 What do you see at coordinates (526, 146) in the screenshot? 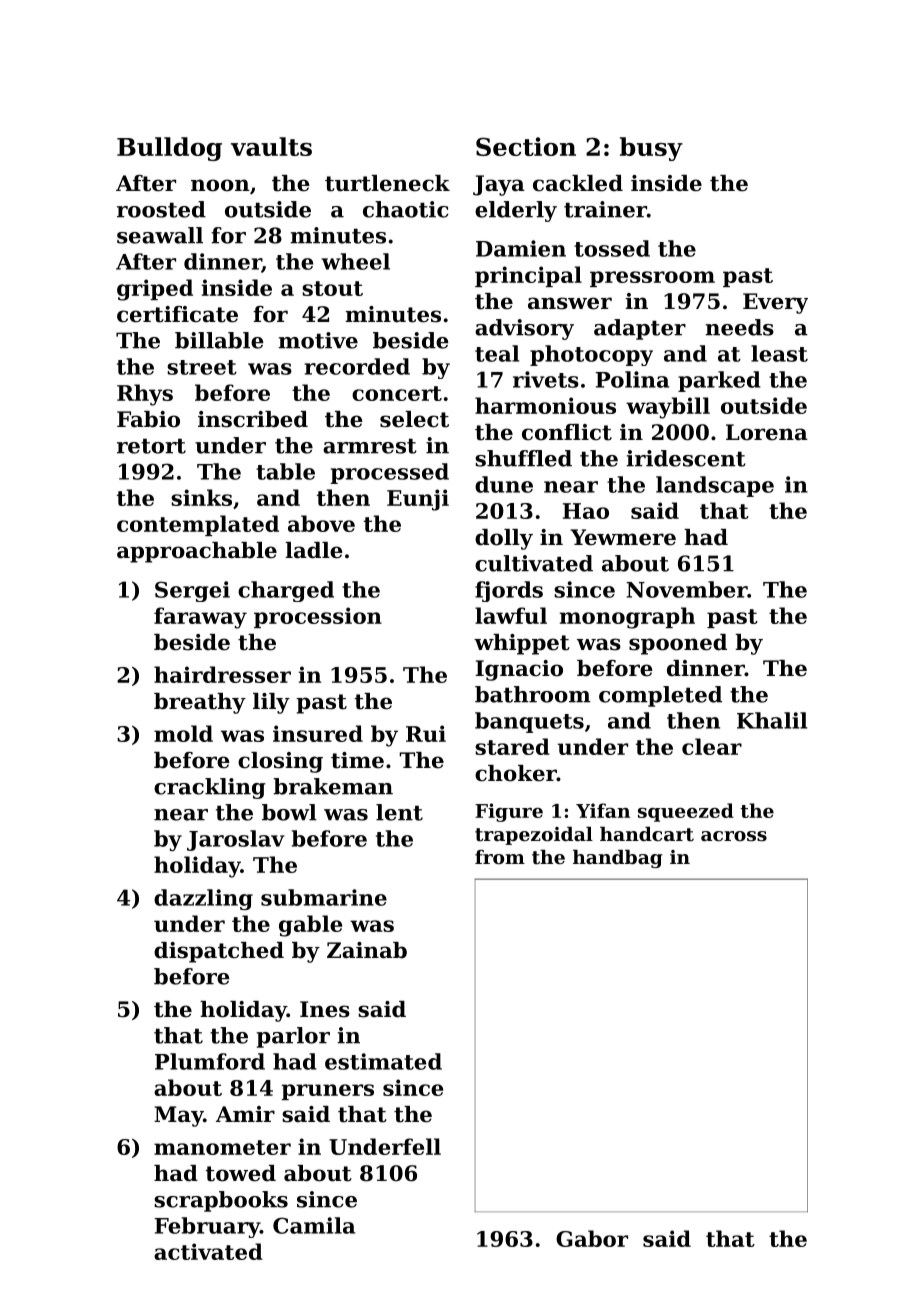
I see `Section` at bounding box center [526, 146].
